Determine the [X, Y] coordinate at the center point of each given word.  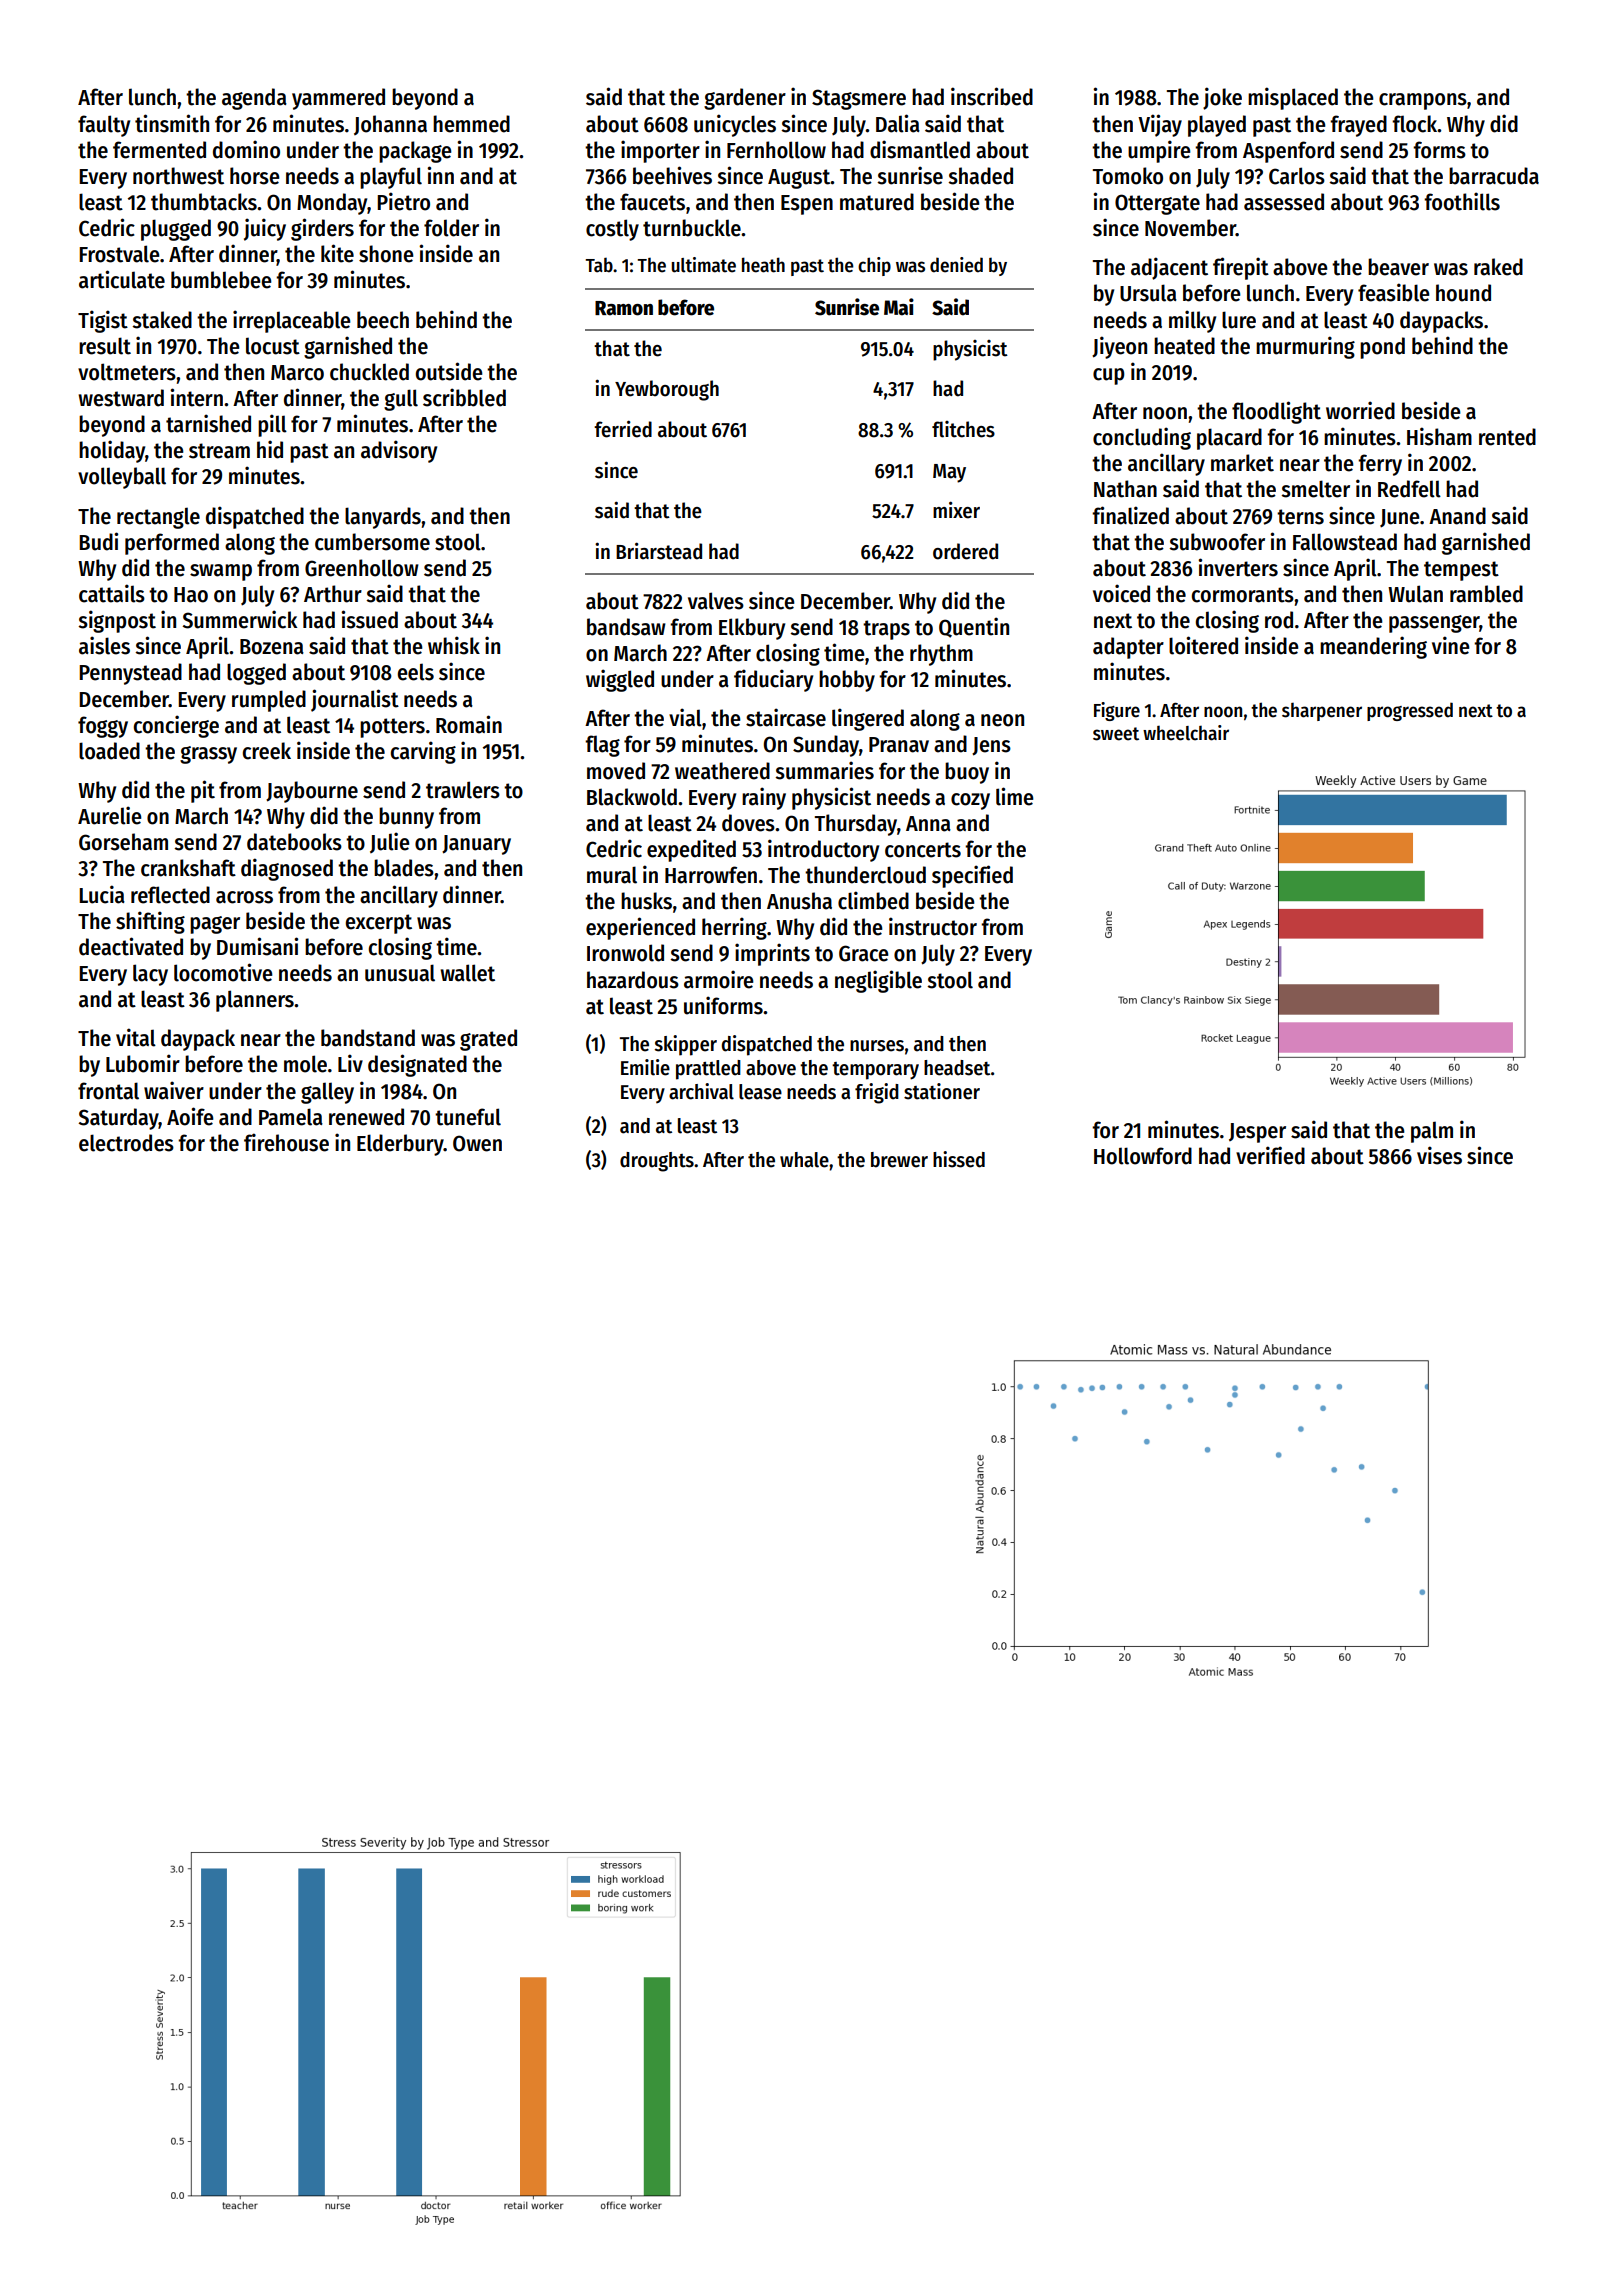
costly [612, 230]
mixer [956, 510]
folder [451, 228]
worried [1360, 410]
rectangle [158, 518]
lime [1015, 796]
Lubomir [143, 1063]
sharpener [1322, 711]
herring [734, 928]
